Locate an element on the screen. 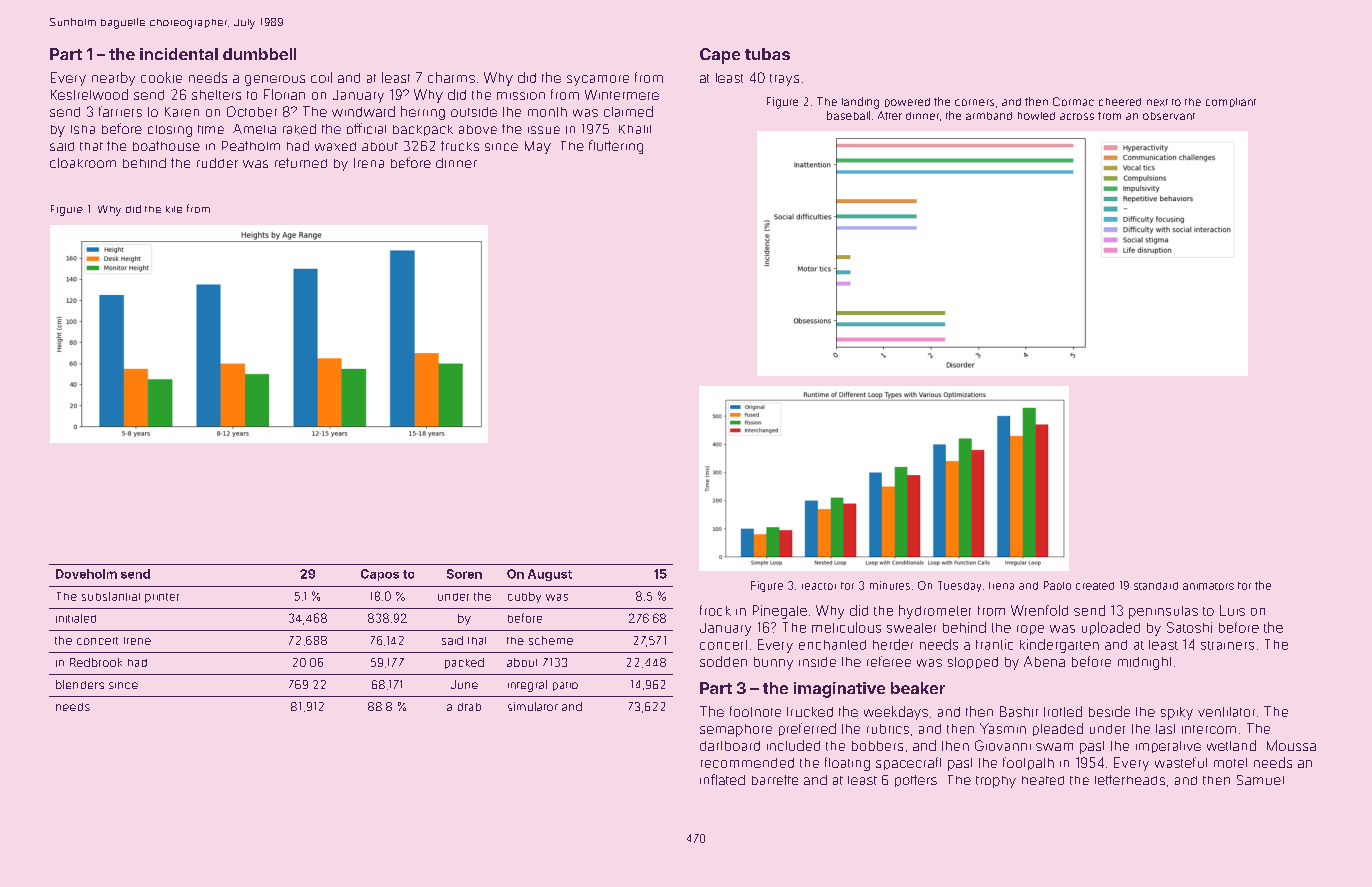 The height and width of the screenshot is (887, 1372). Paolo is located at coordinates (1057, 585).
